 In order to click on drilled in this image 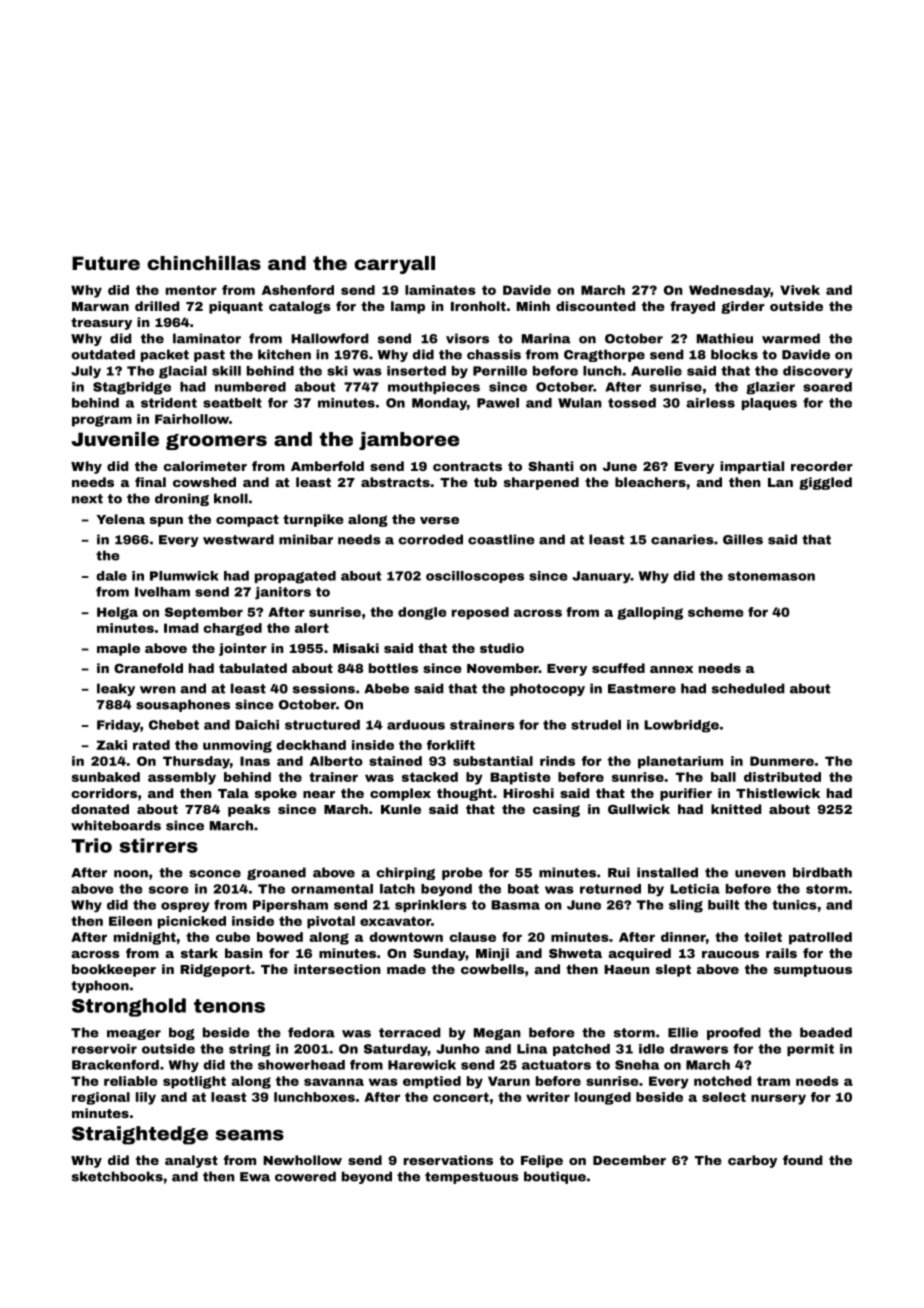, I will do `click(157, 306)`.
